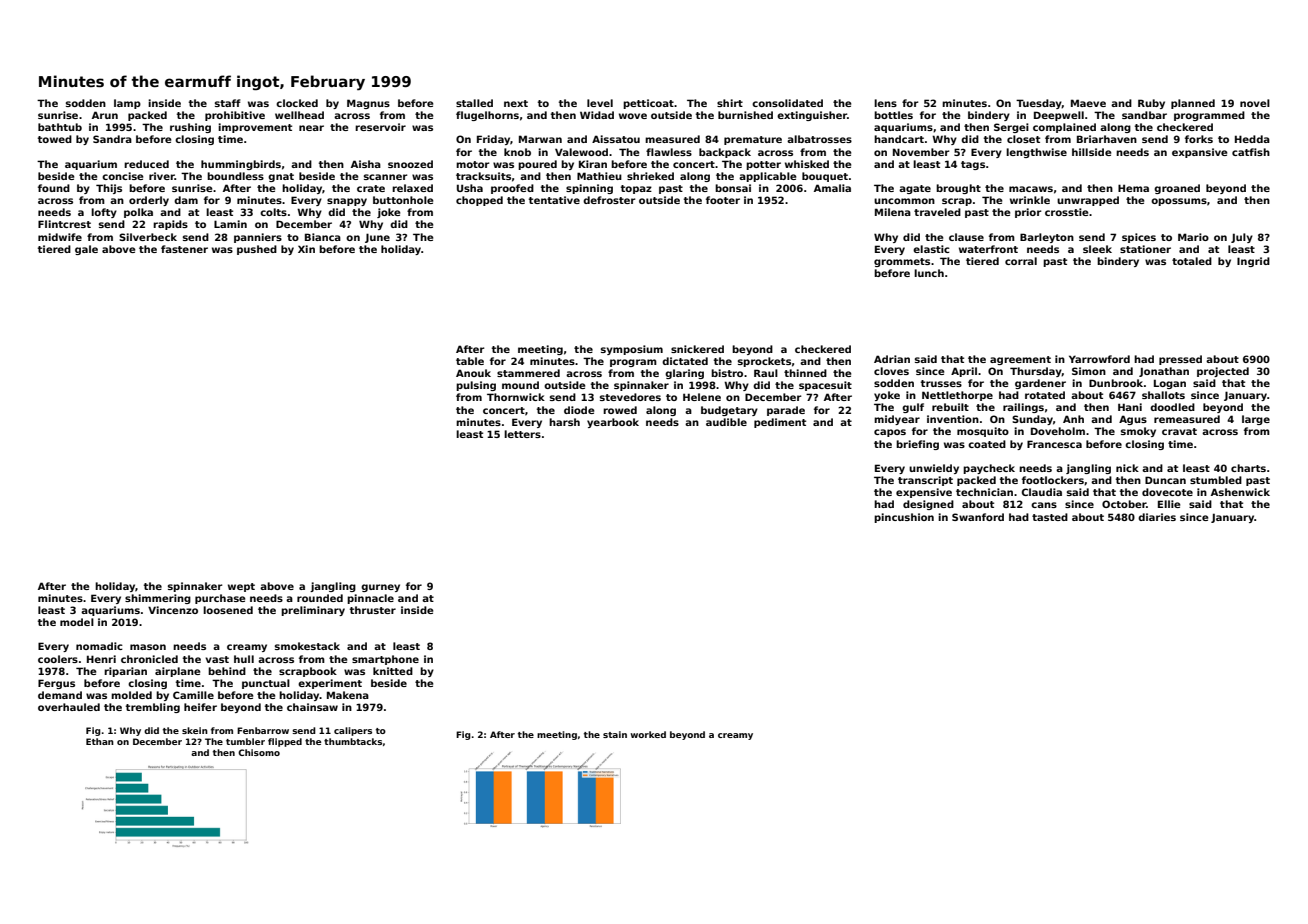  Describe the element at coordinates (1157, 517) in the image. I see `diaries` at that location.
